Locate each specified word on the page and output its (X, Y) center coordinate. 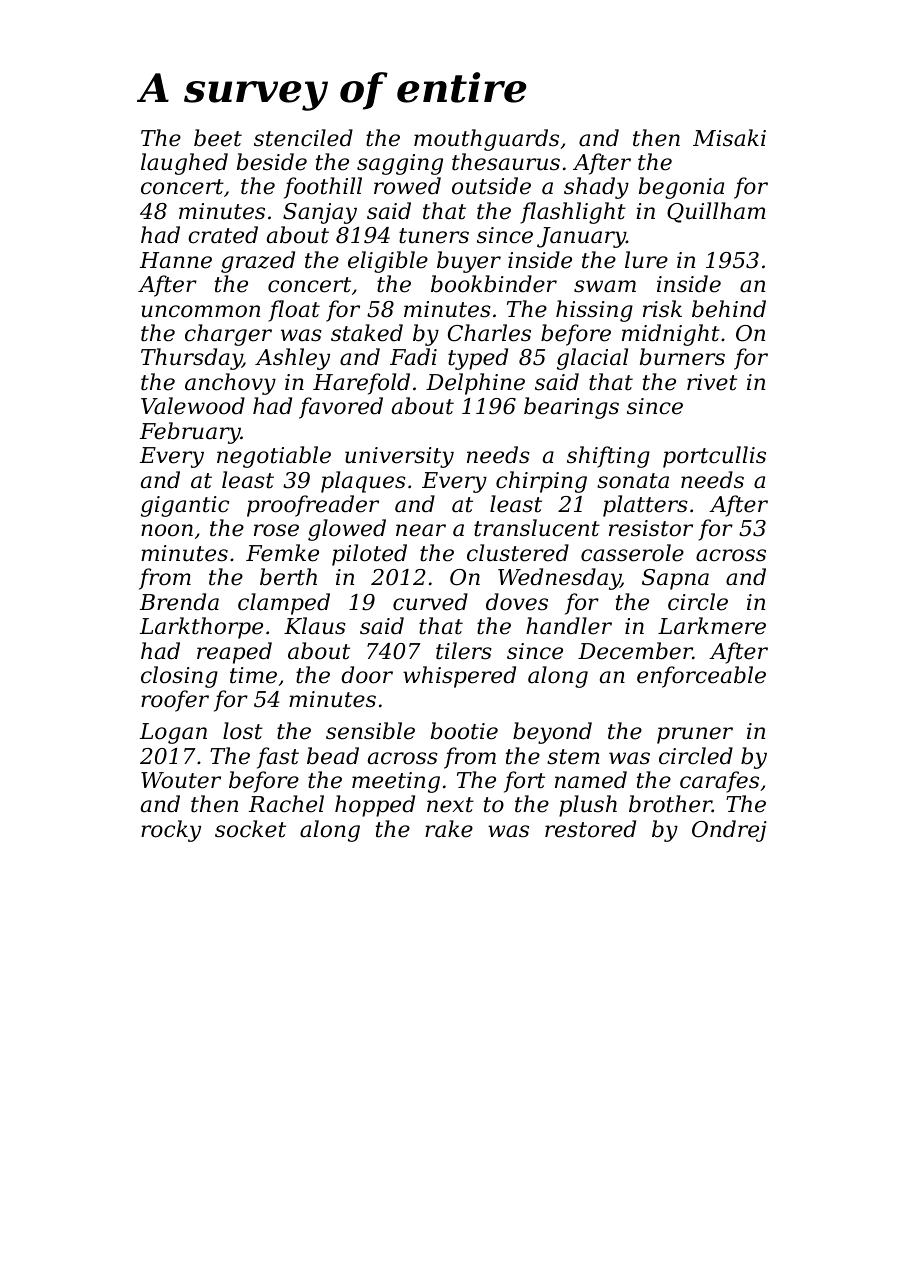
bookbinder (494, 284)
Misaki (729, 138)
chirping (541, 482)
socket (250, 829)
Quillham (716, 212)
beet (218, 138)
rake (449, 829)
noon (167, 530)
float (294, 311)
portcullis (714, 457)
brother (670, 804)
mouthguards (486, 140)
